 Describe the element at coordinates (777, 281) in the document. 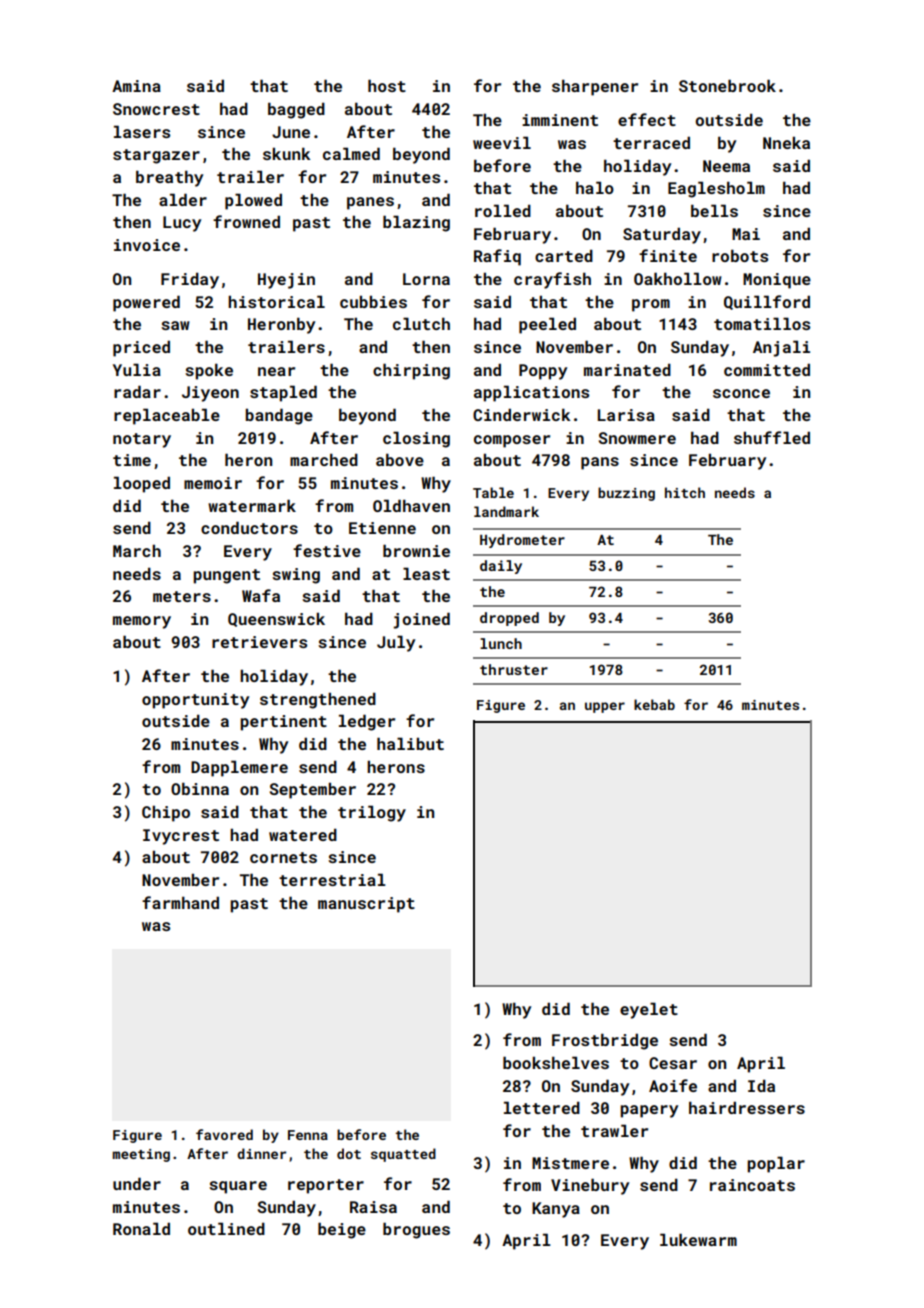

I see `Monique` at that location.
